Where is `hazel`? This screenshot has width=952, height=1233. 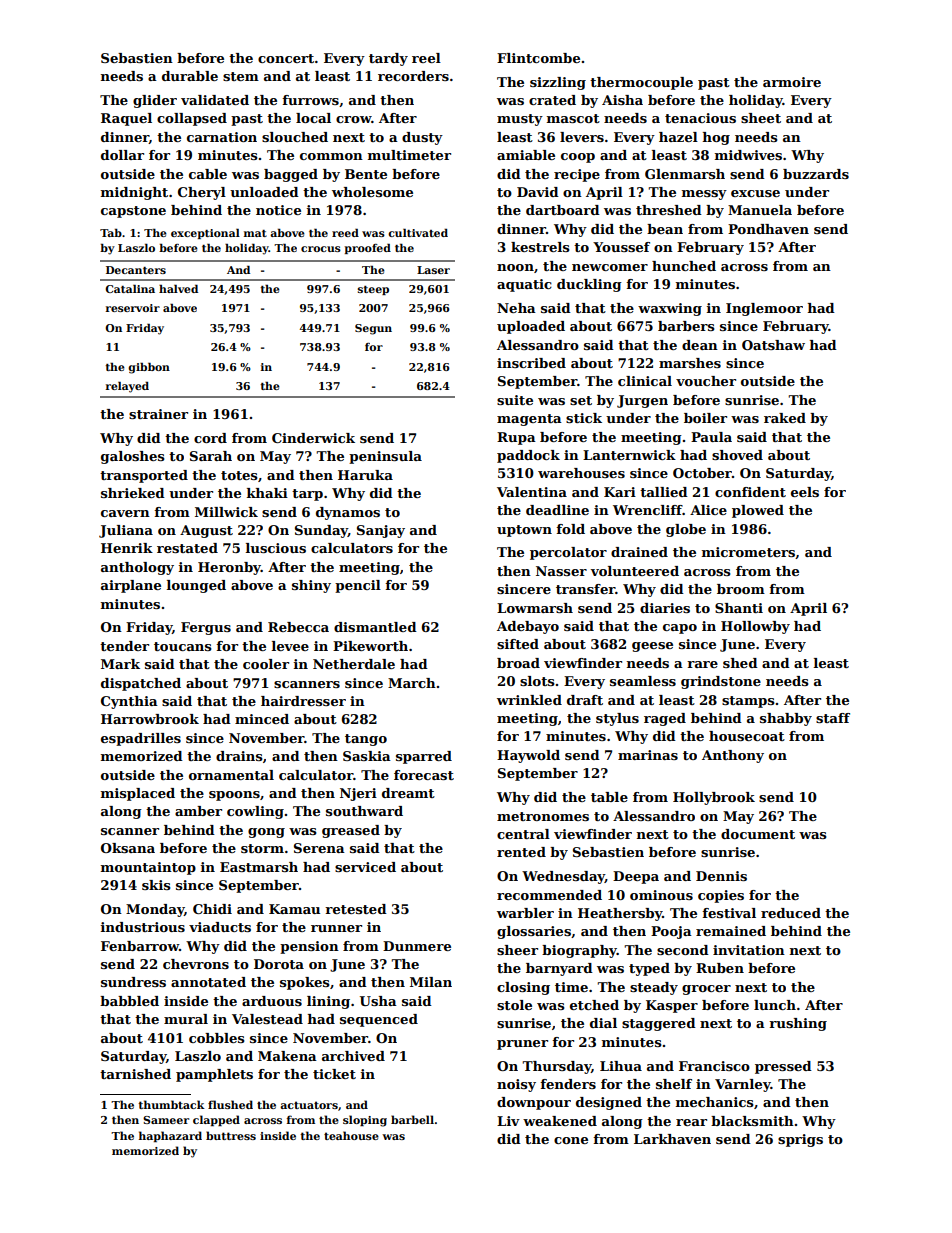
hazel is located at coordinates (678, 137).
